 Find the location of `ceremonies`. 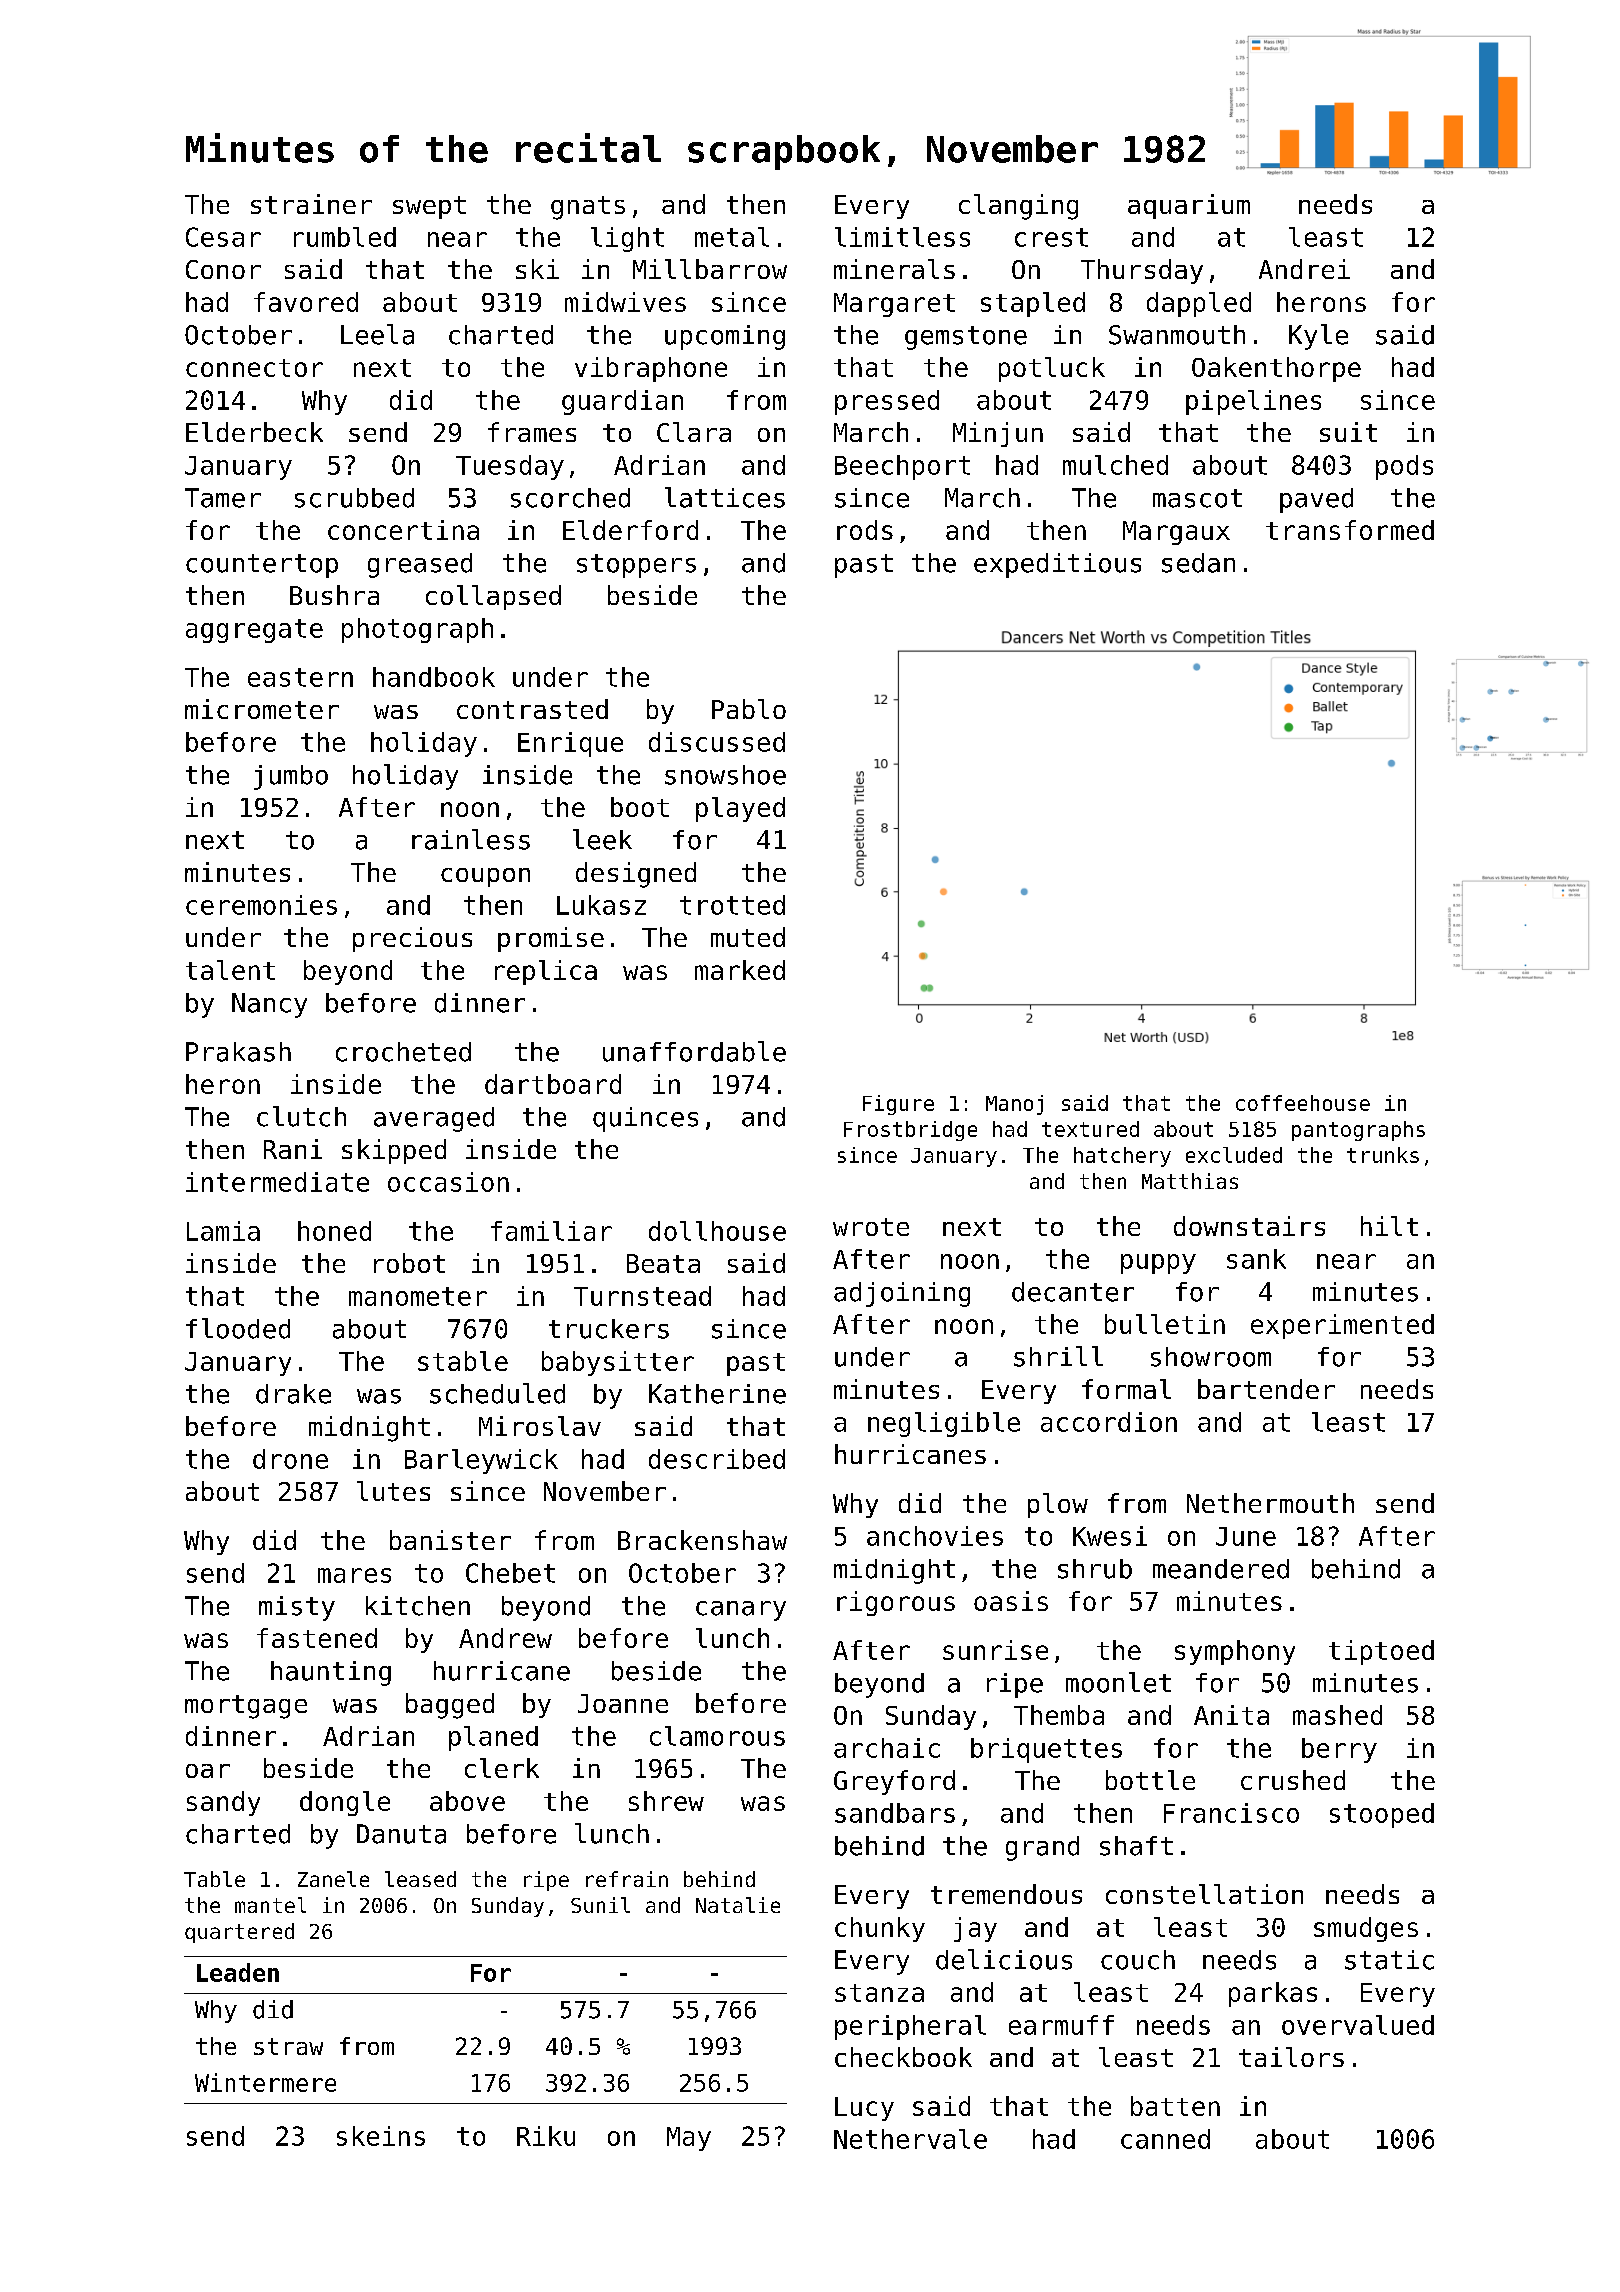

ceremonies is located at coordinates (261, 905).
